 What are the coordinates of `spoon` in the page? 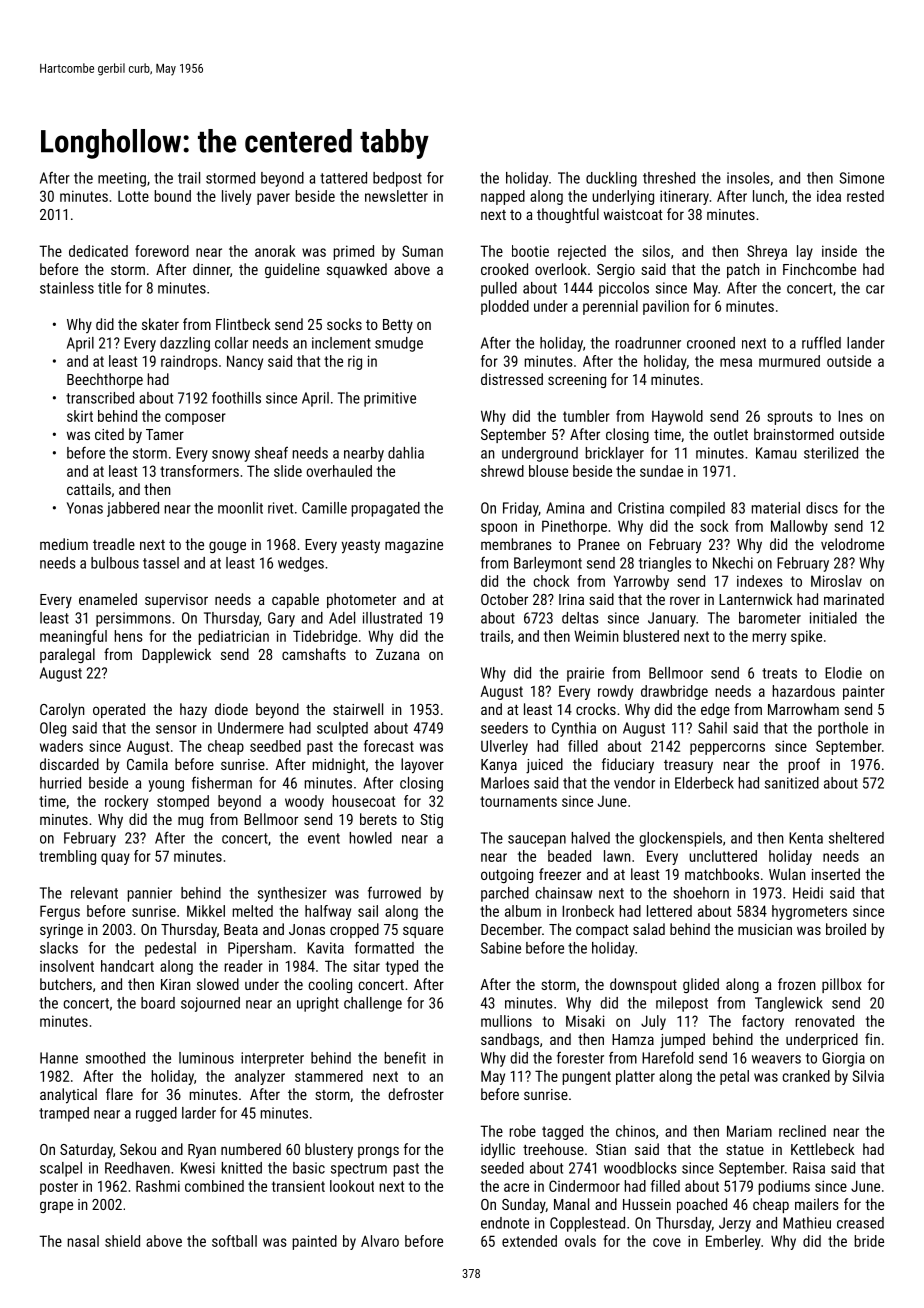 It's located at (499, 529).
